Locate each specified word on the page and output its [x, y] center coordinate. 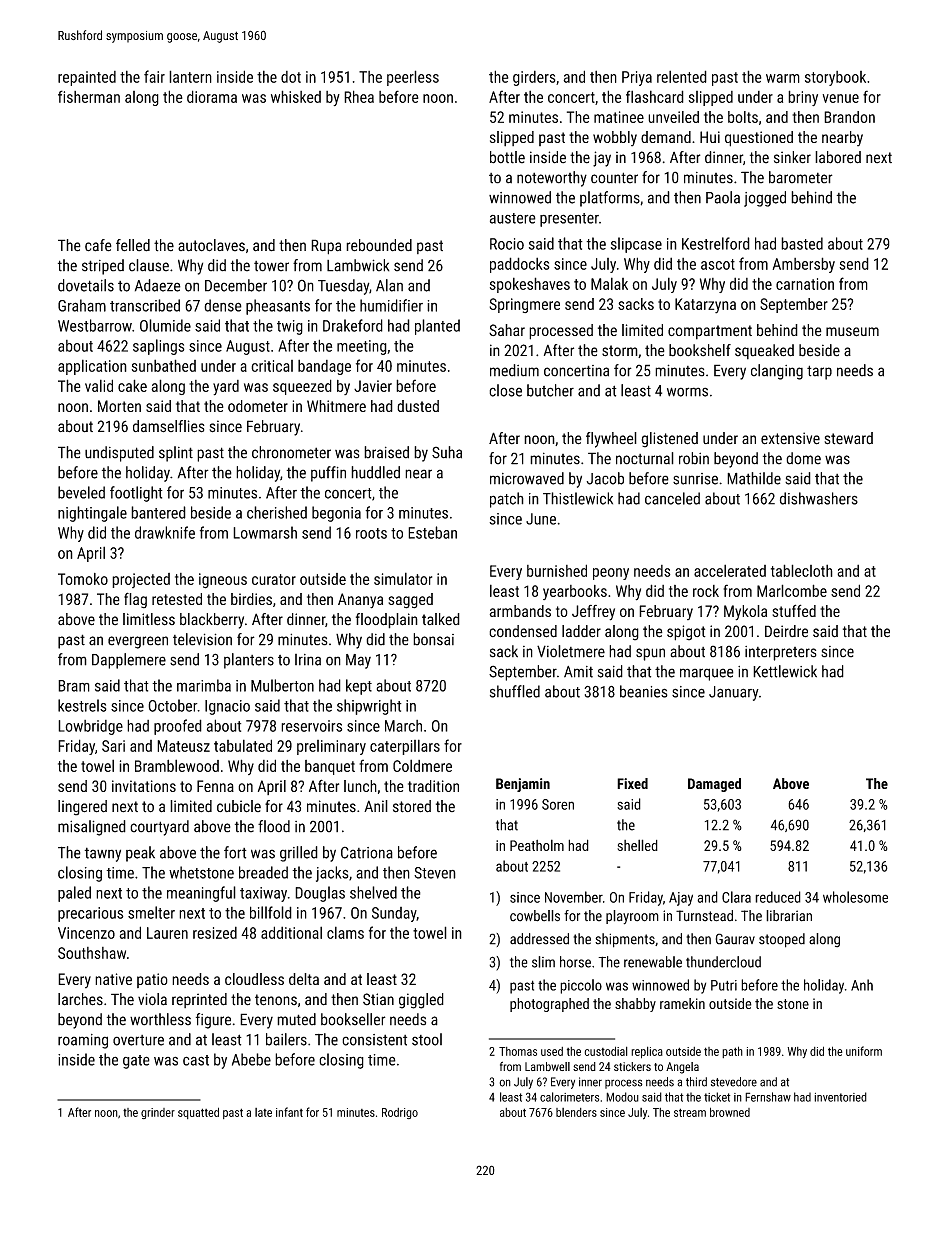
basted [802, 243]
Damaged [714, 785]
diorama [212, 96]
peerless [413, 78]
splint [176, 454]
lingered [82, 808]
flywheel [611, 440]
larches [80, 999]
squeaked [764, 352]
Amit [578, 672]
